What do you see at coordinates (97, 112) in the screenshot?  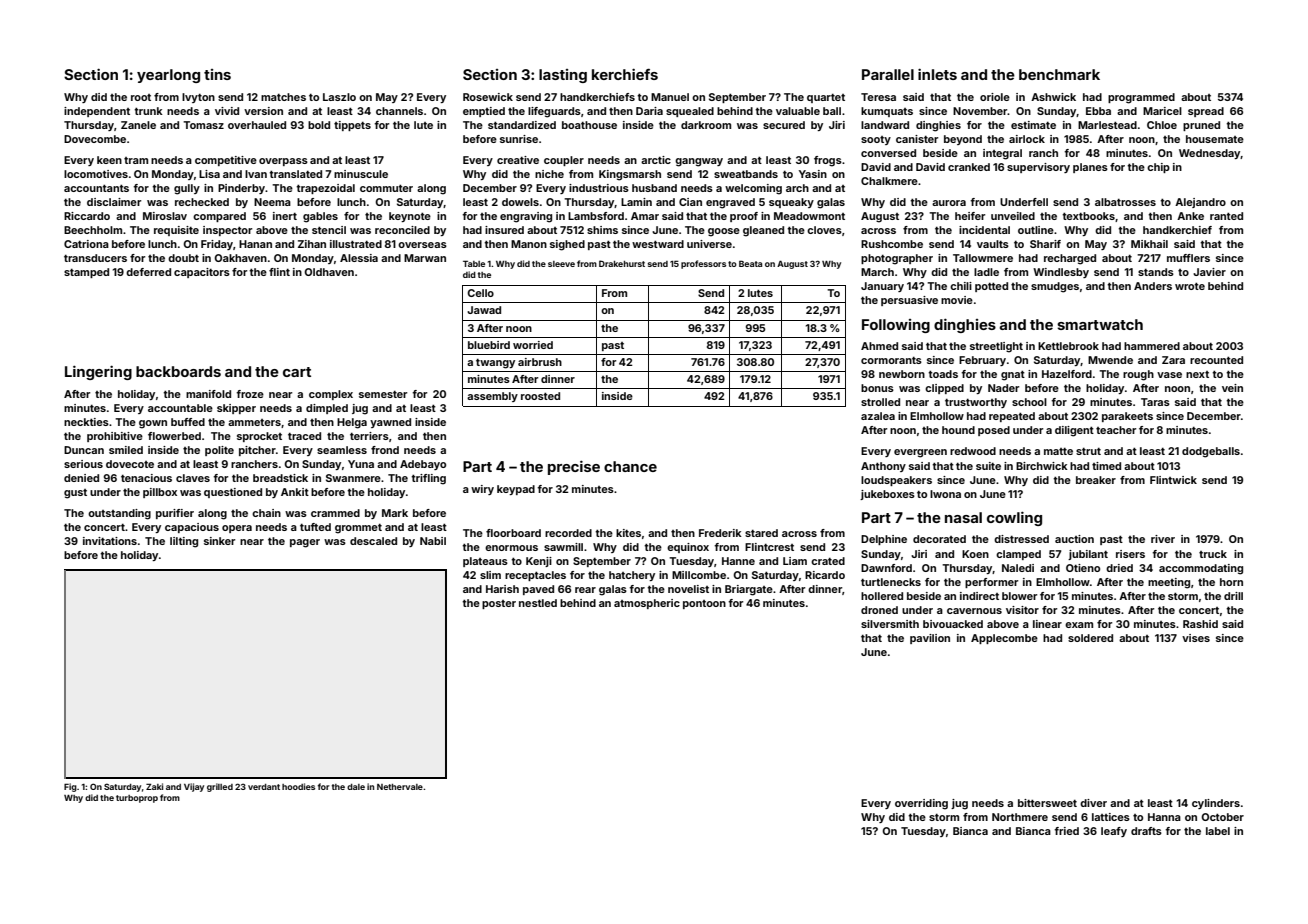 I see `independent` at bounding box center [97, 112].
